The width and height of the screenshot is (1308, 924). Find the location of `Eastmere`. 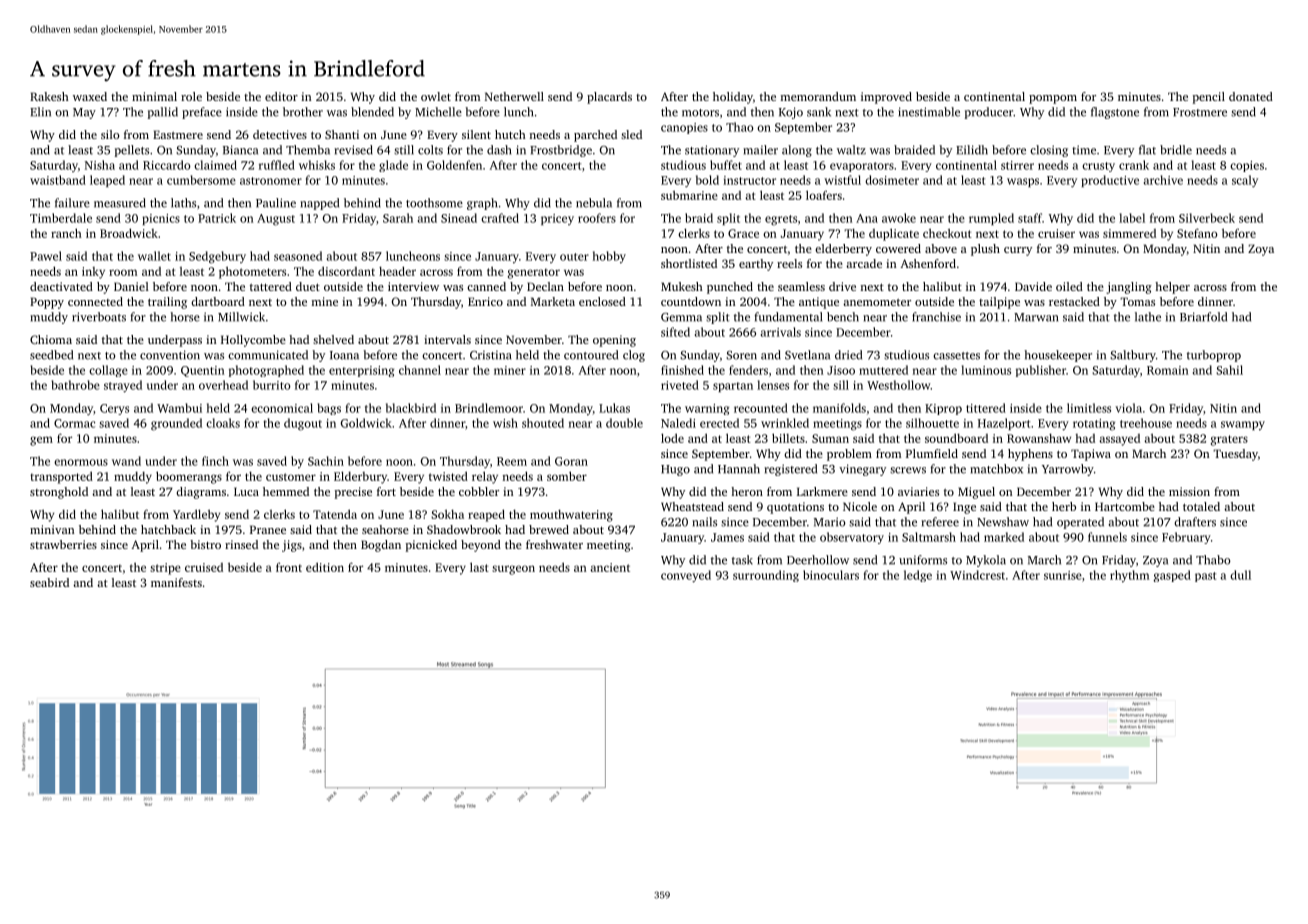

Eastmere is located at coordinates (178, 134).
